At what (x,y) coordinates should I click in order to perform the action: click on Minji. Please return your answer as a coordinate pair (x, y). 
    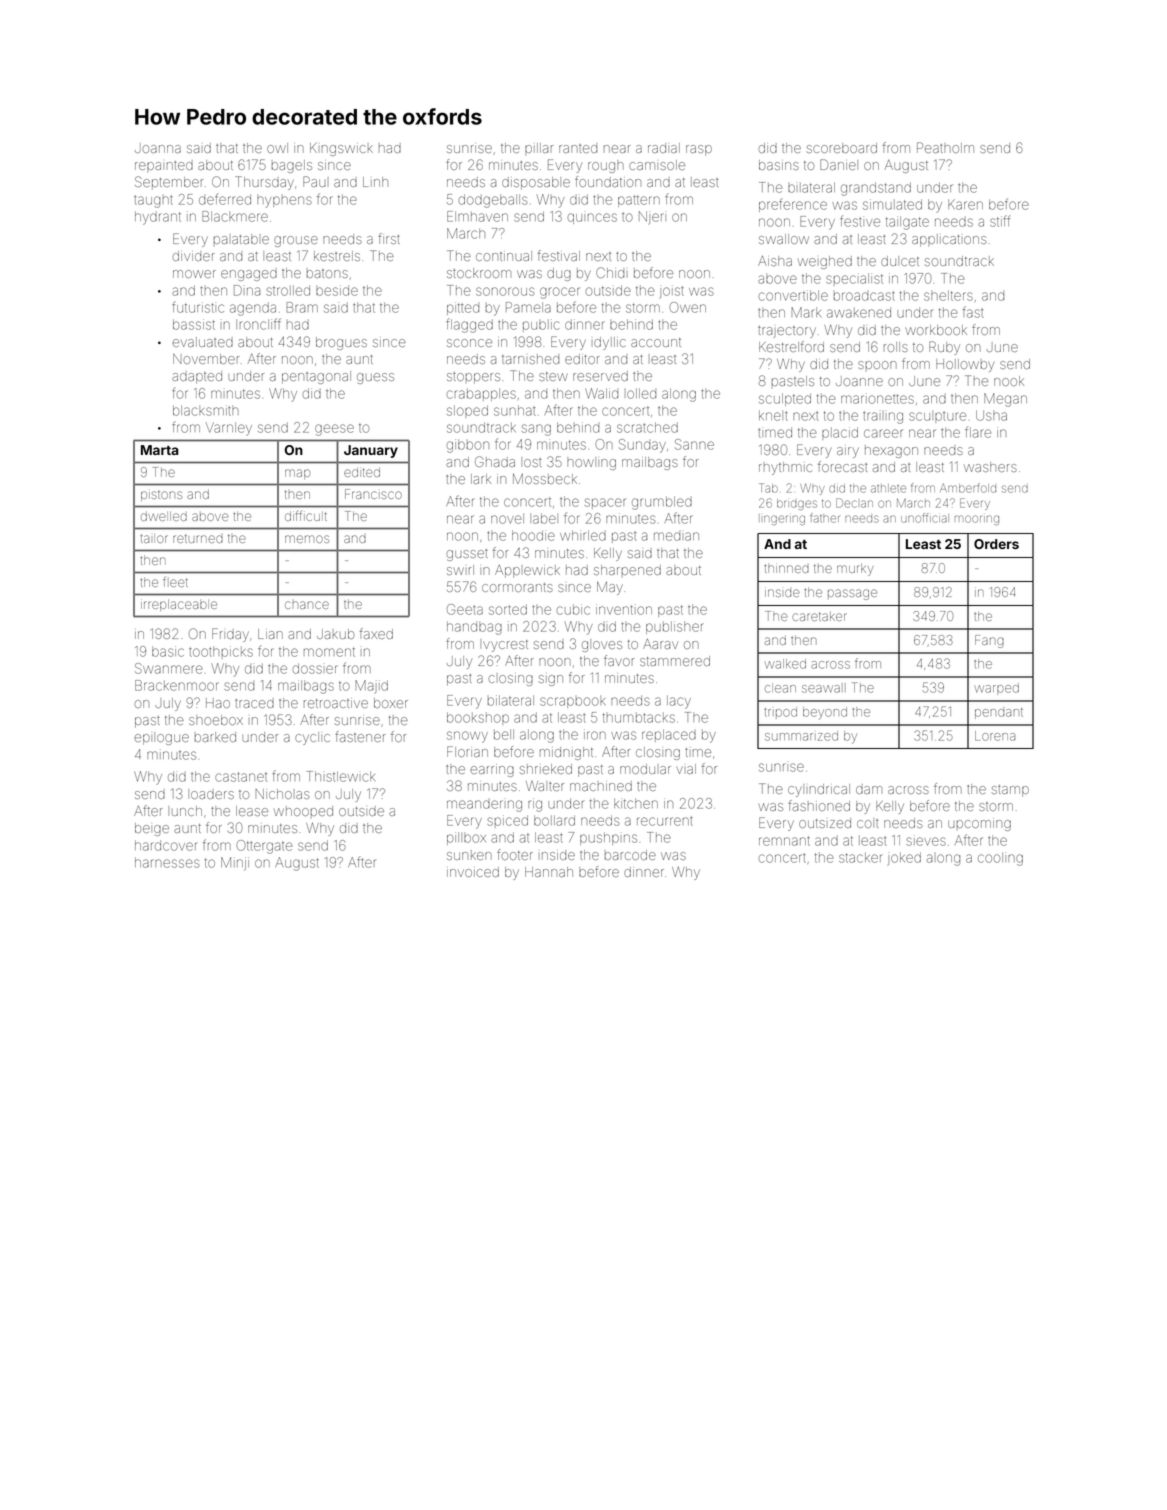
    Looking at the image, I should click on (235, 864).
